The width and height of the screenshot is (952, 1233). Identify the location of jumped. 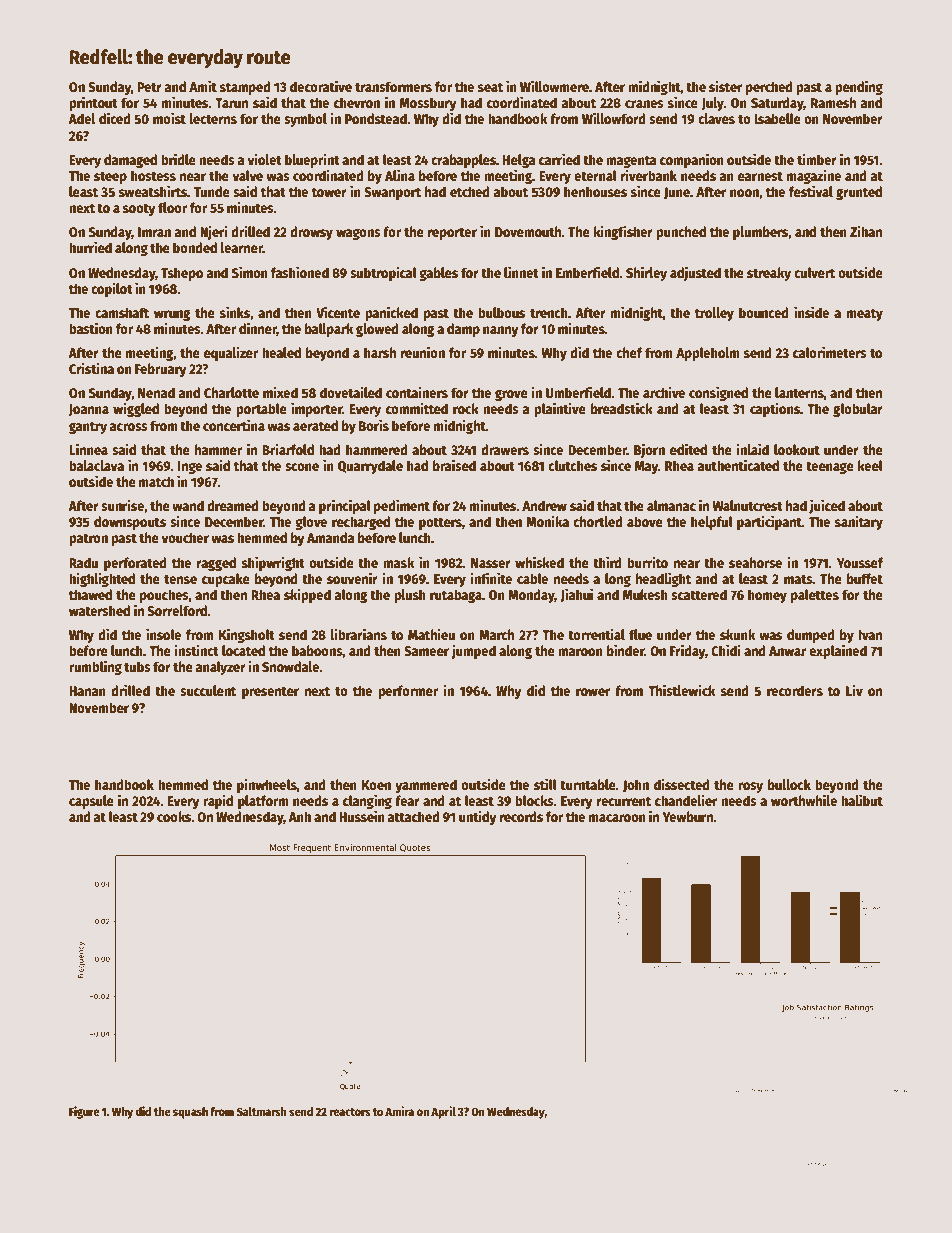
(473, 651).
